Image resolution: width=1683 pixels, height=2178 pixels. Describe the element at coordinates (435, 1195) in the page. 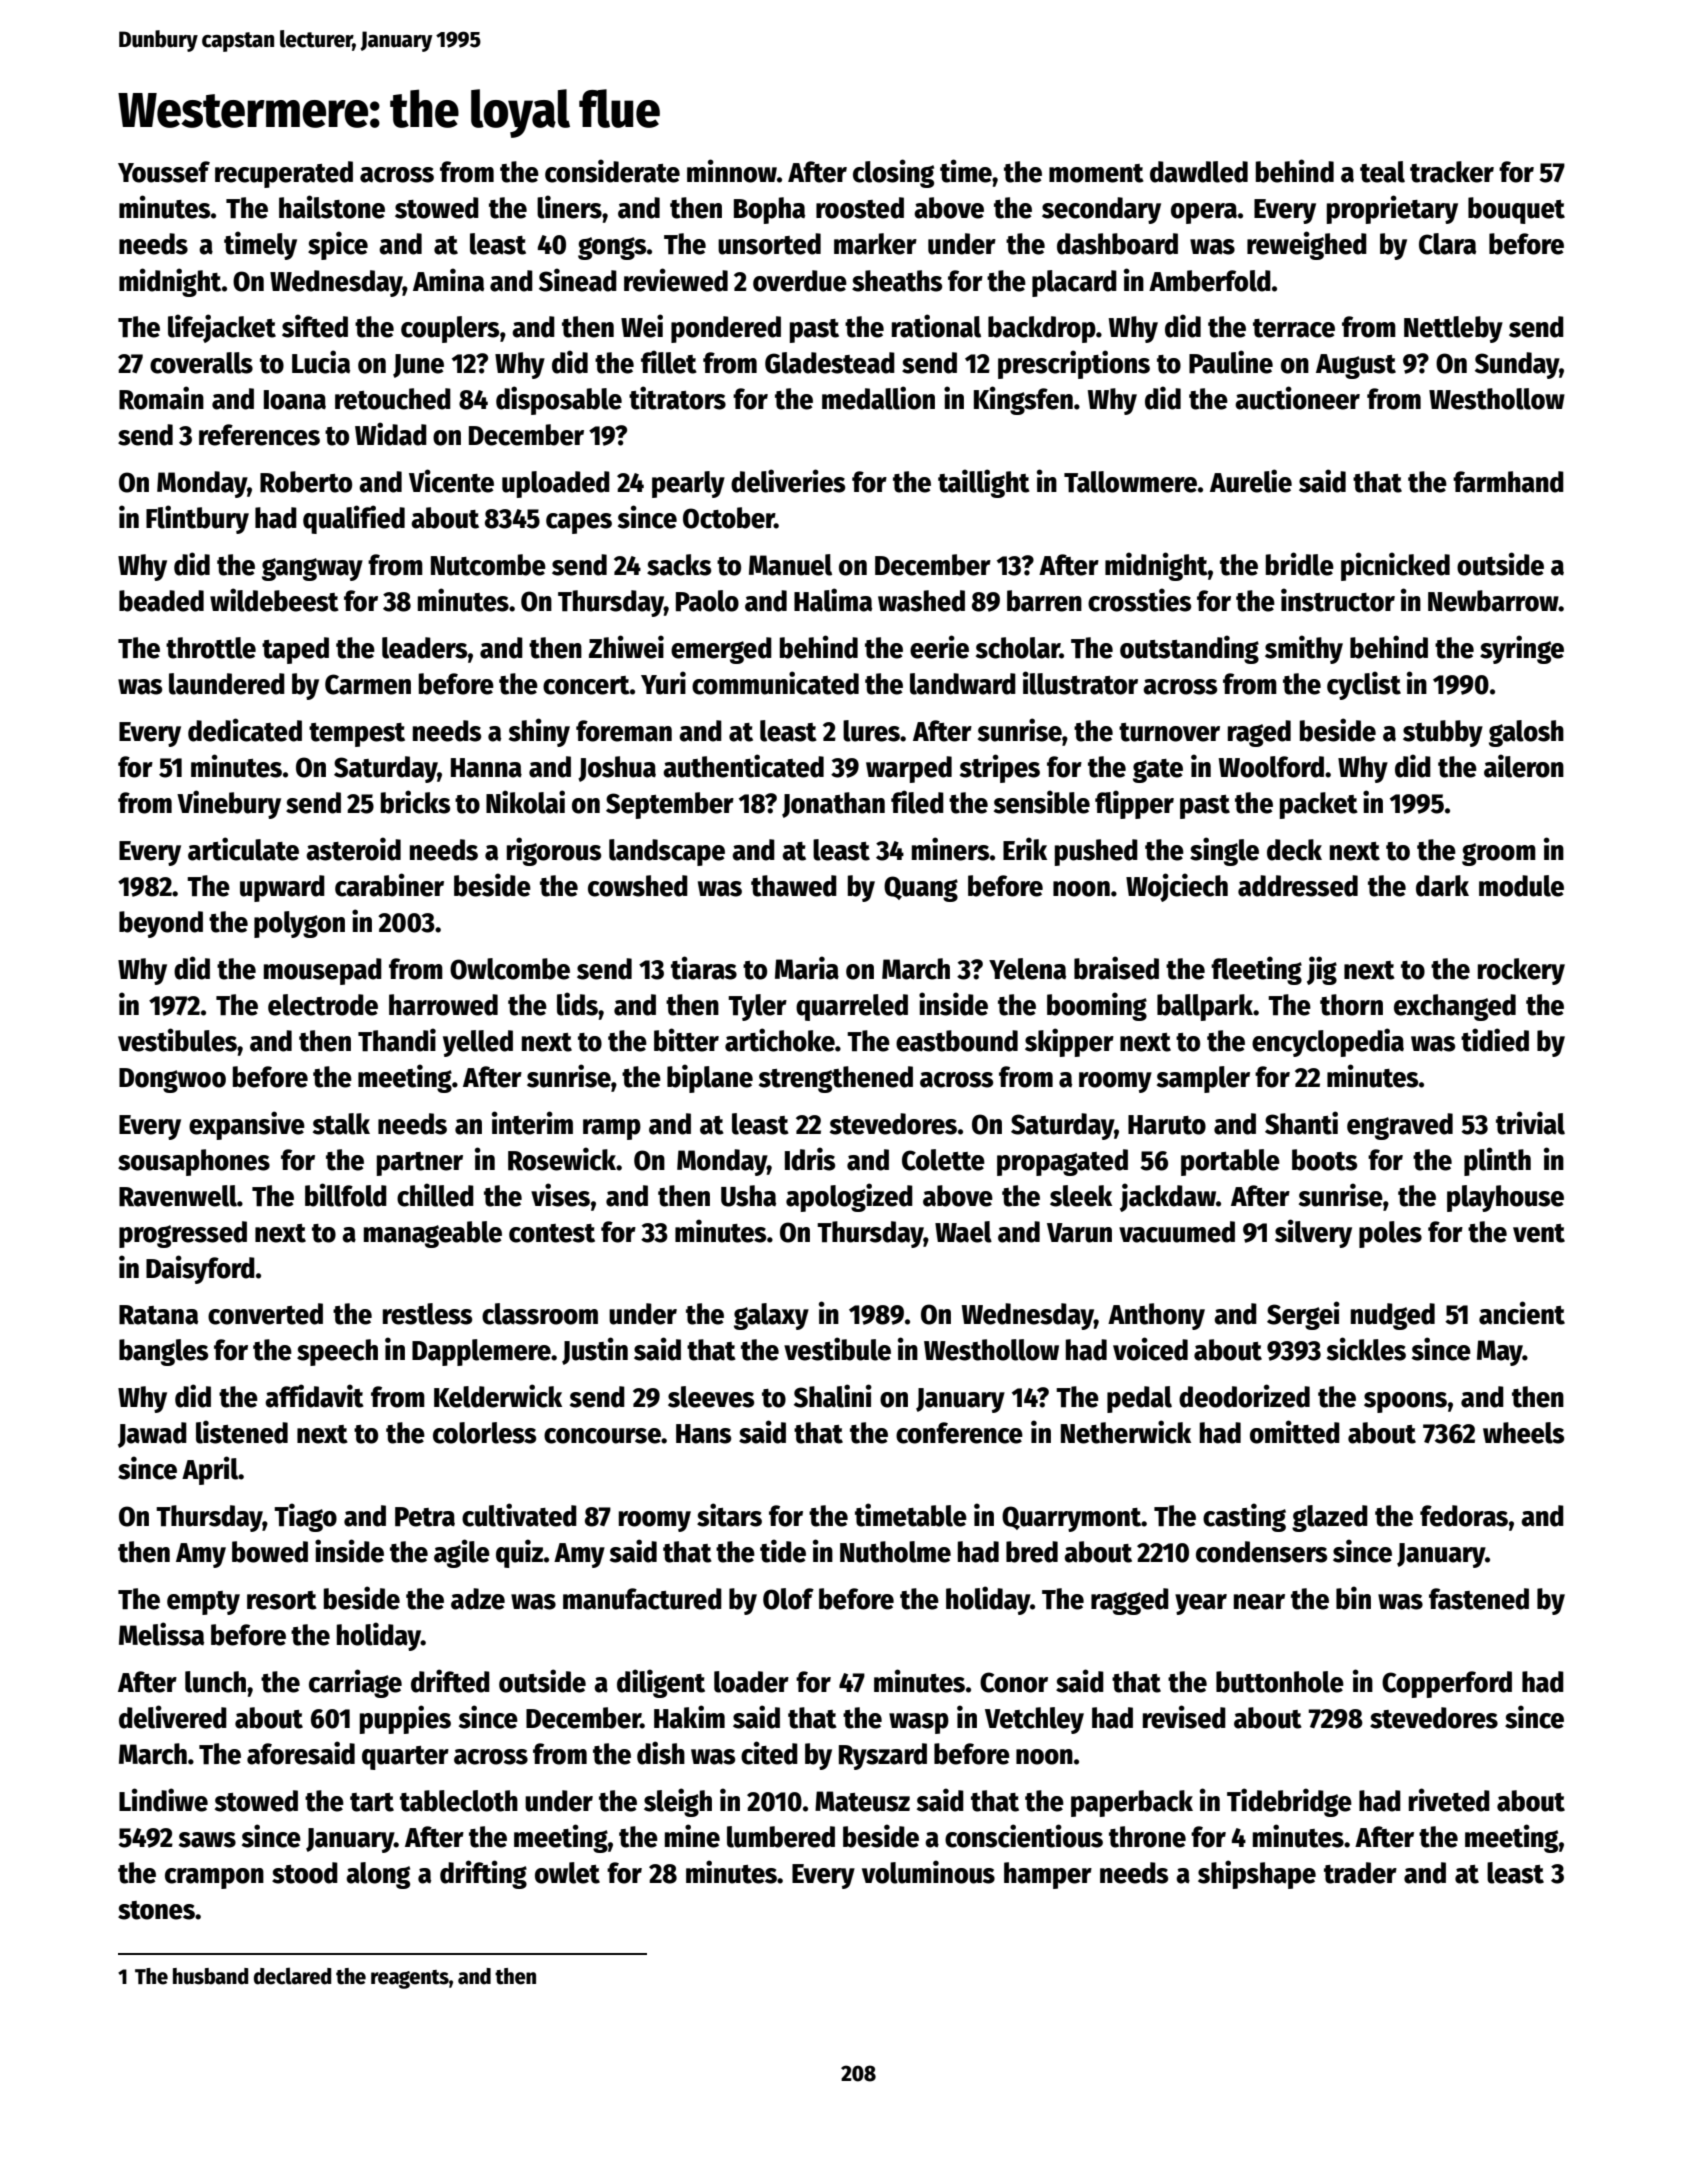

I see `chilled` at that location.
